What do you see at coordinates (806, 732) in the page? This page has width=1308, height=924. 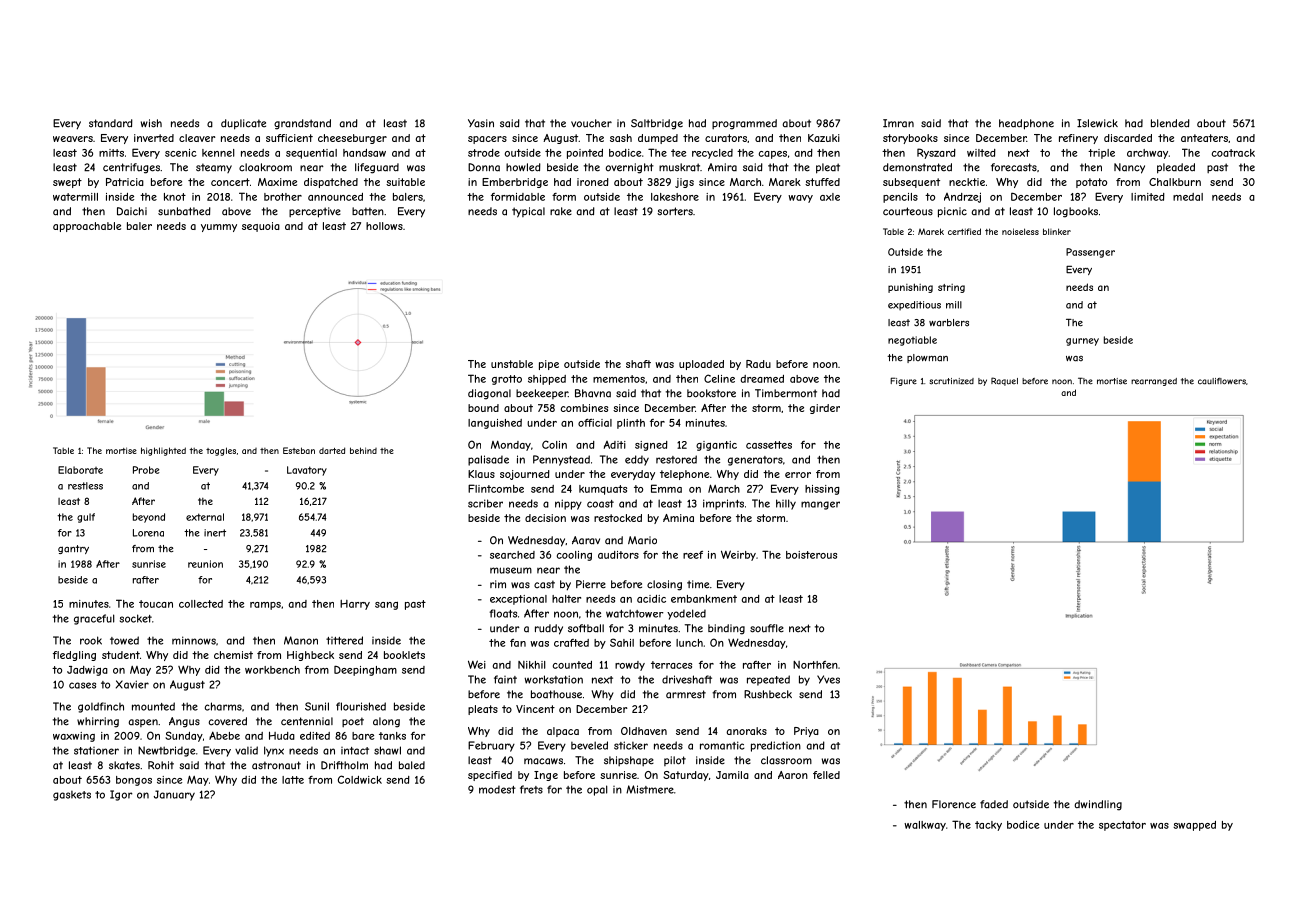 I see `Priya` at bounding box center [806, 732].
